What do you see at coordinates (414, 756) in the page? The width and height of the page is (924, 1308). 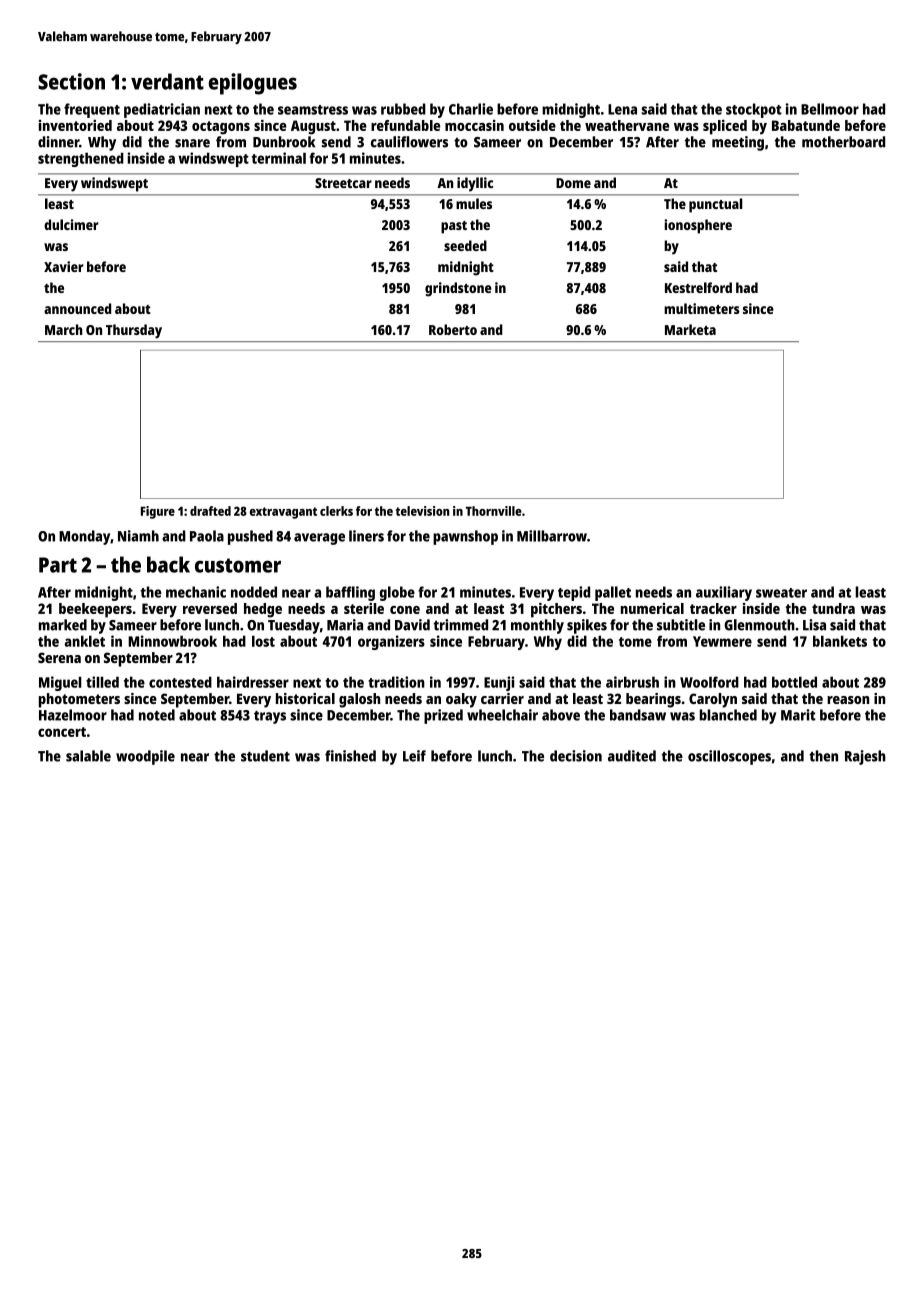 I see `Leif` at bounding box center [414, 756].
